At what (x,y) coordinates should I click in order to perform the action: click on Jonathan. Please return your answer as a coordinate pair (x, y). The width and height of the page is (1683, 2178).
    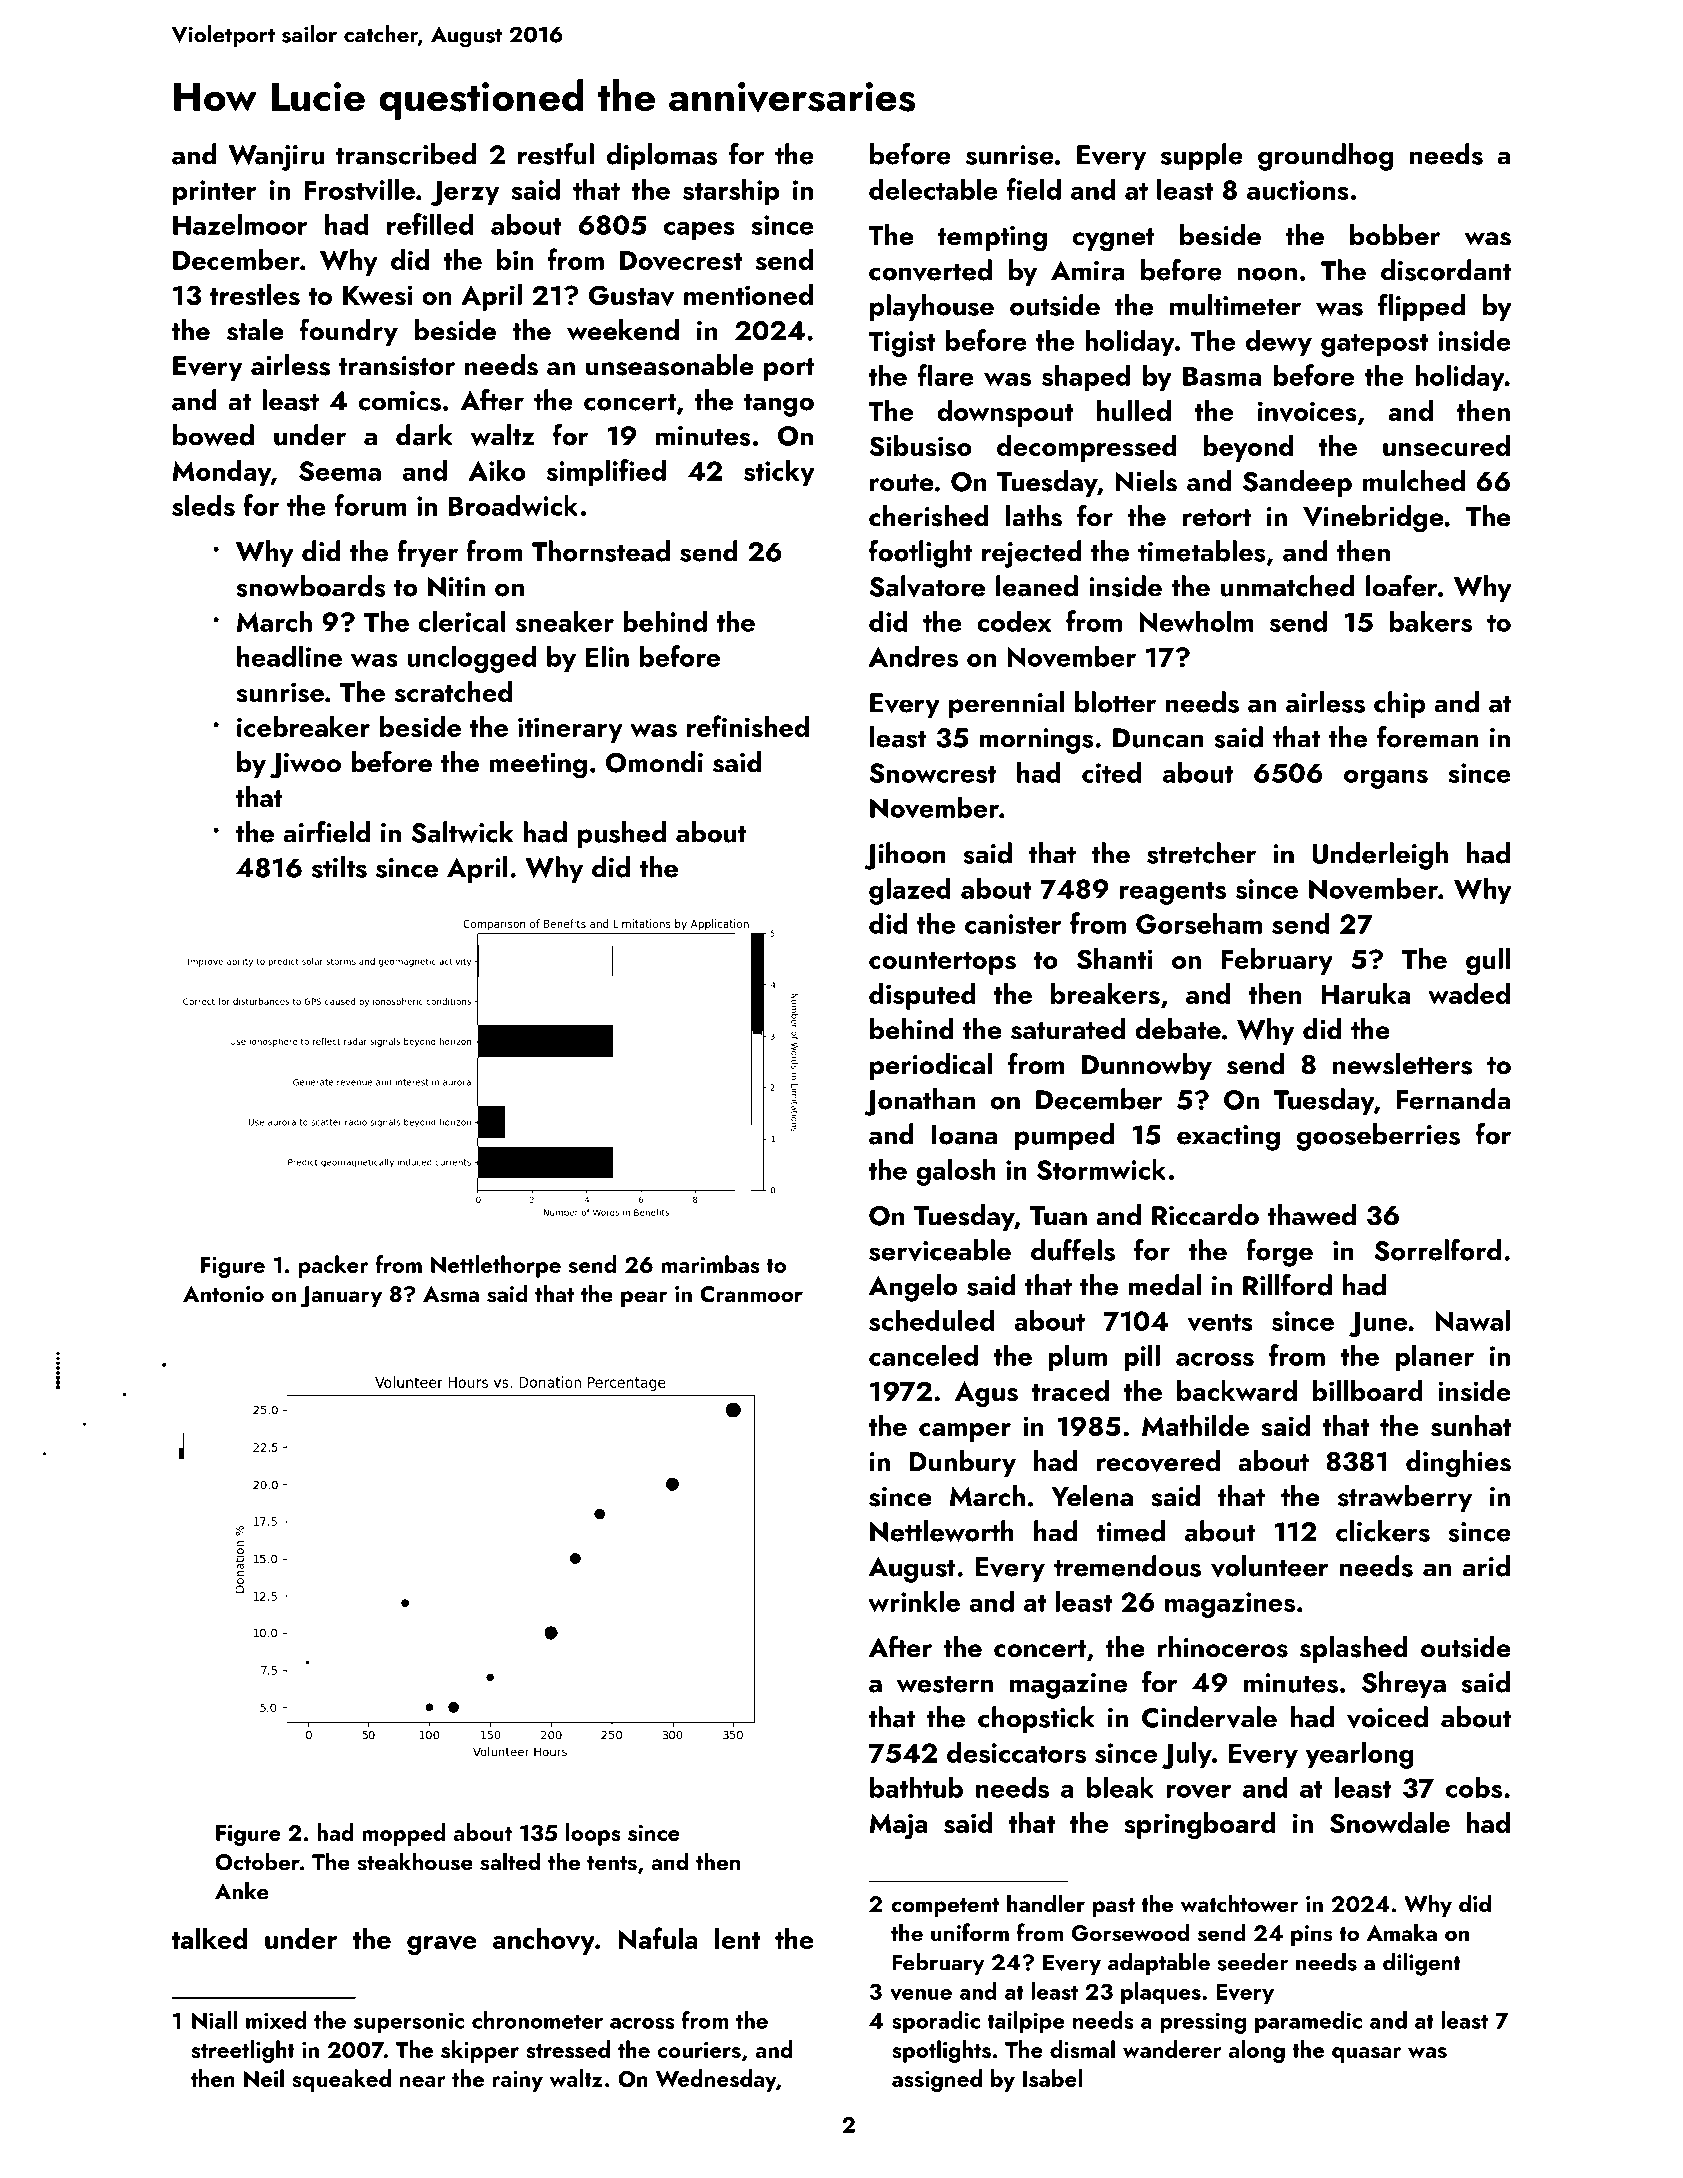
    Looking at the image, I should click on (919, 1102).
